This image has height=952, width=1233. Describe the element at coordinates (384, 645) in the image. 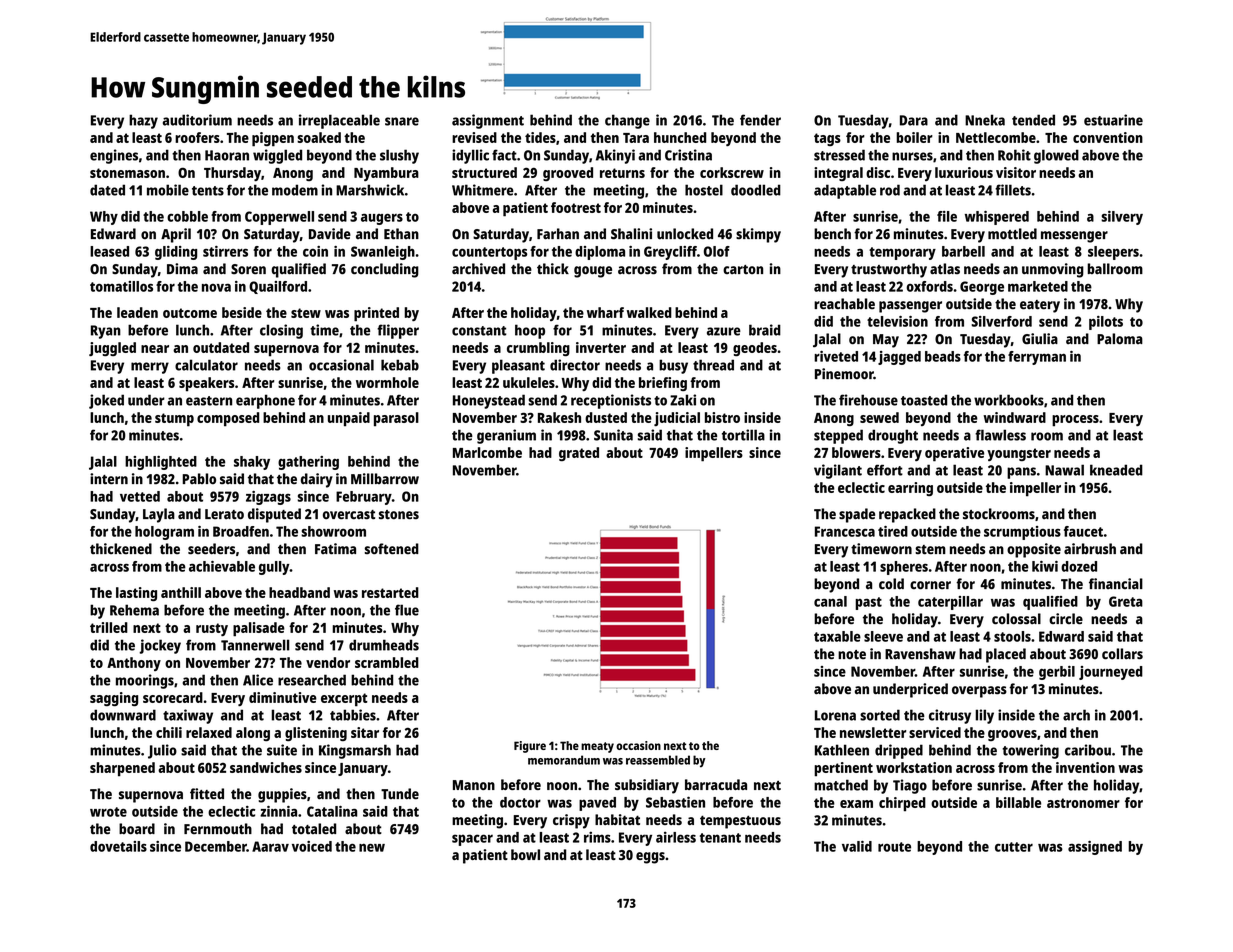

I see `drumheads` at that location.
